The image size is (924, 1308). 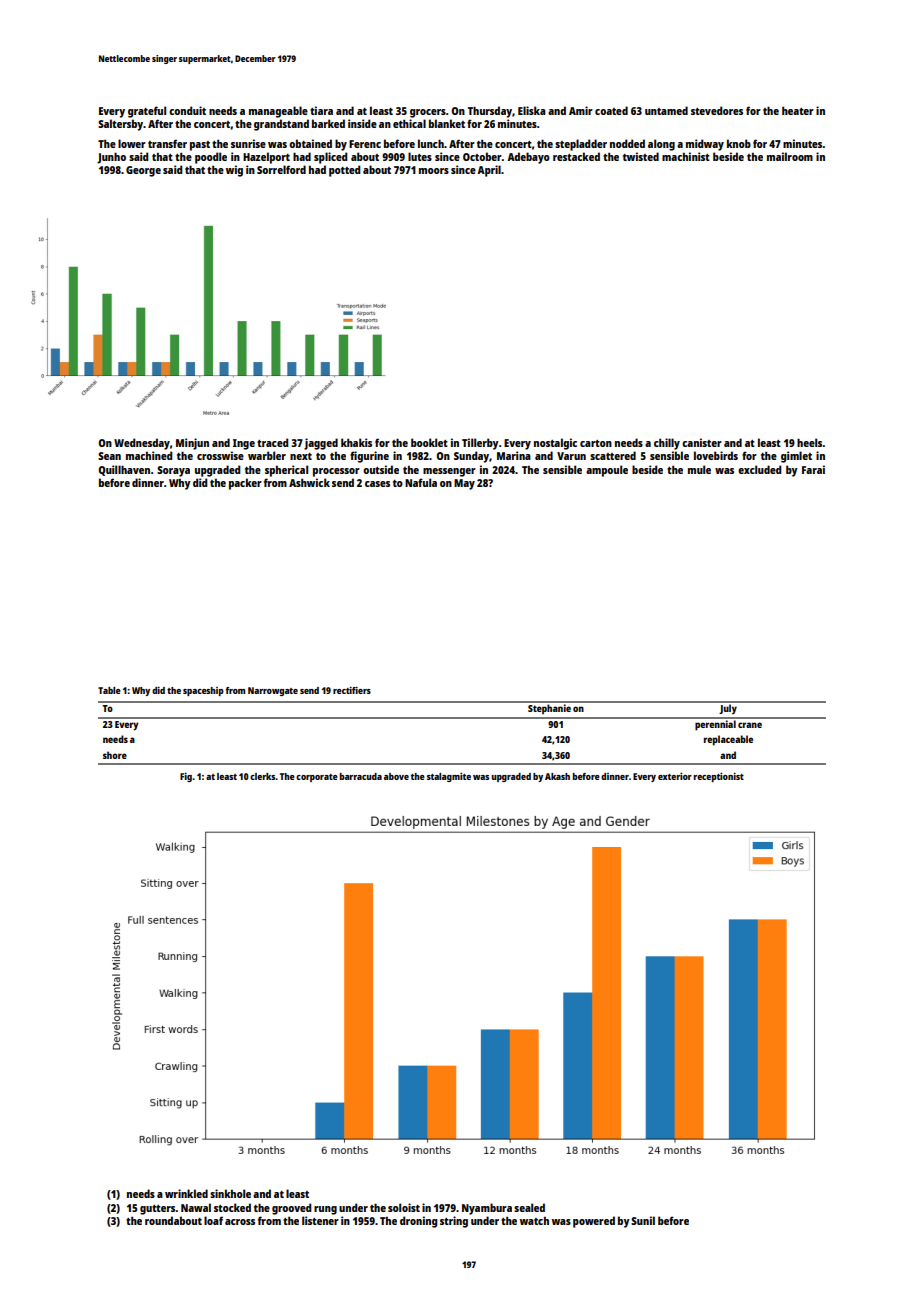 What do you see at coordinates (158, 1210) in the screenshot?
I see `gutters` at bounding box center [158, 1210].
